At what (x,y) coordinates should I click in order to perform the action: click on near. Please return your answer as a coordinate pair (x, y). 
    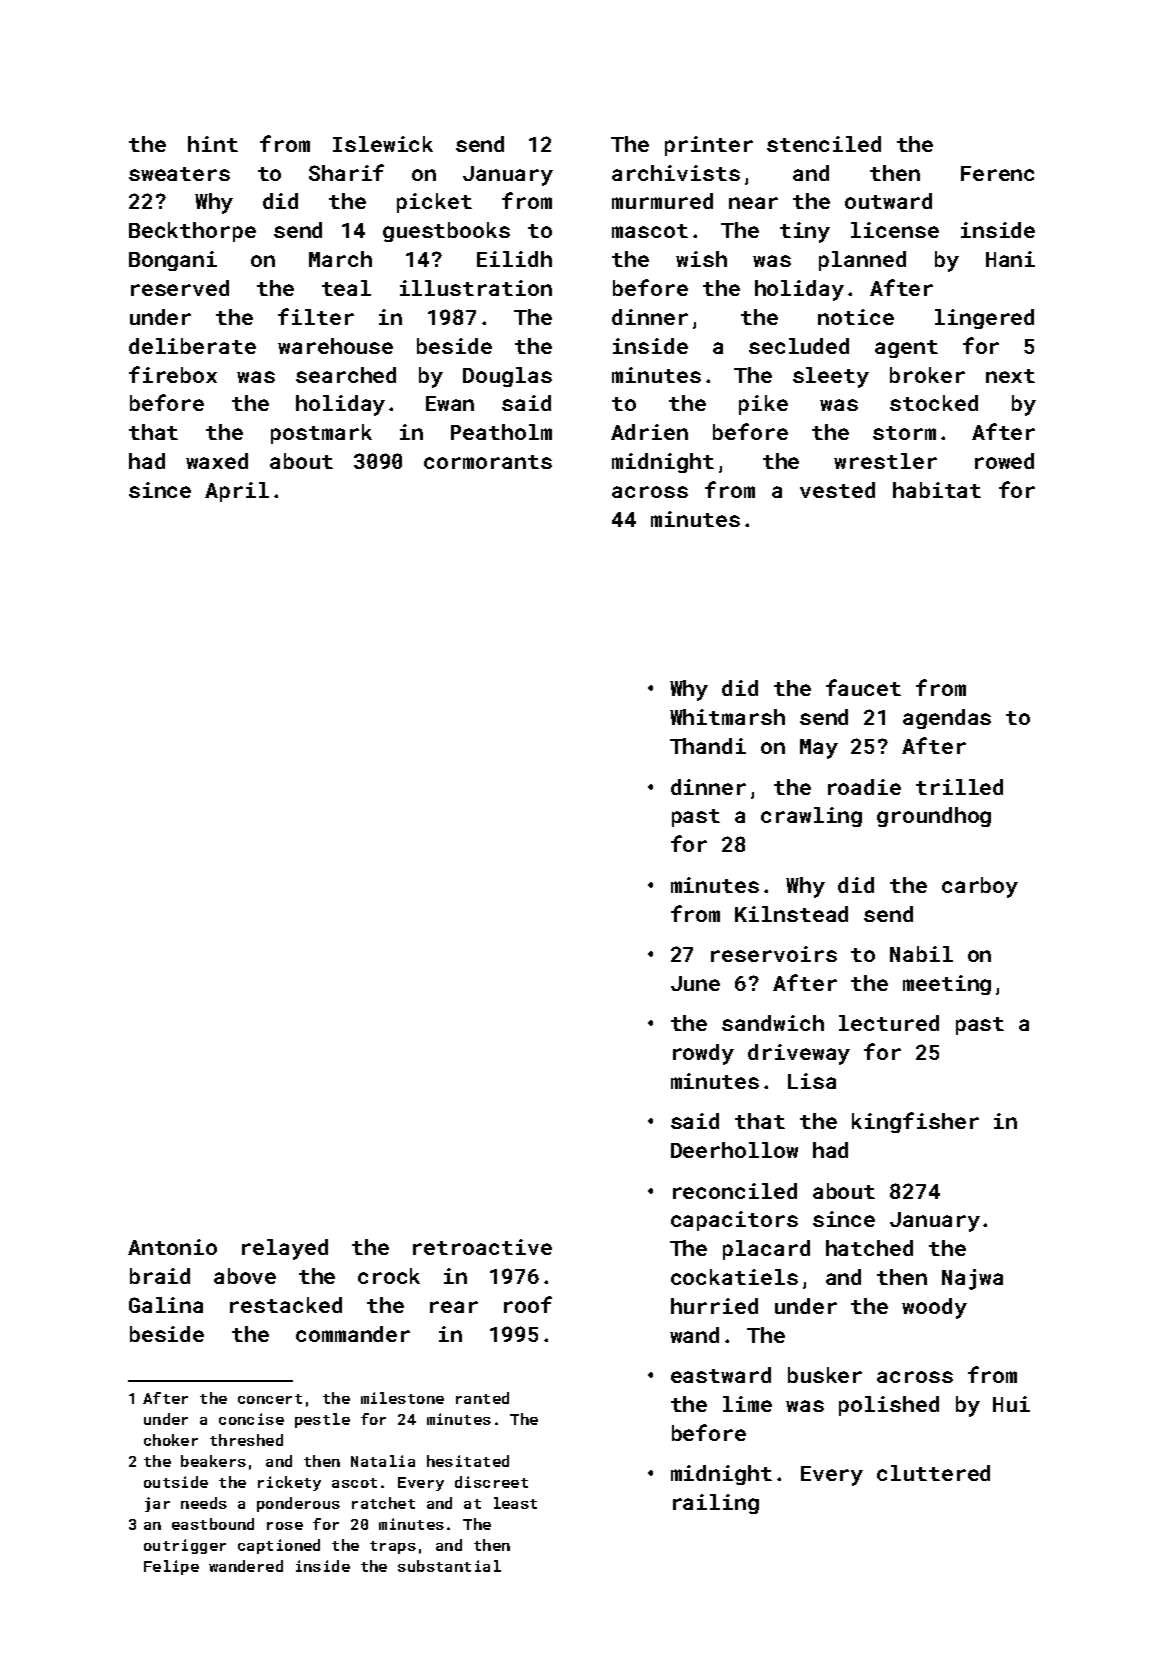
    Looking at the image, I should click on (753, 203).
